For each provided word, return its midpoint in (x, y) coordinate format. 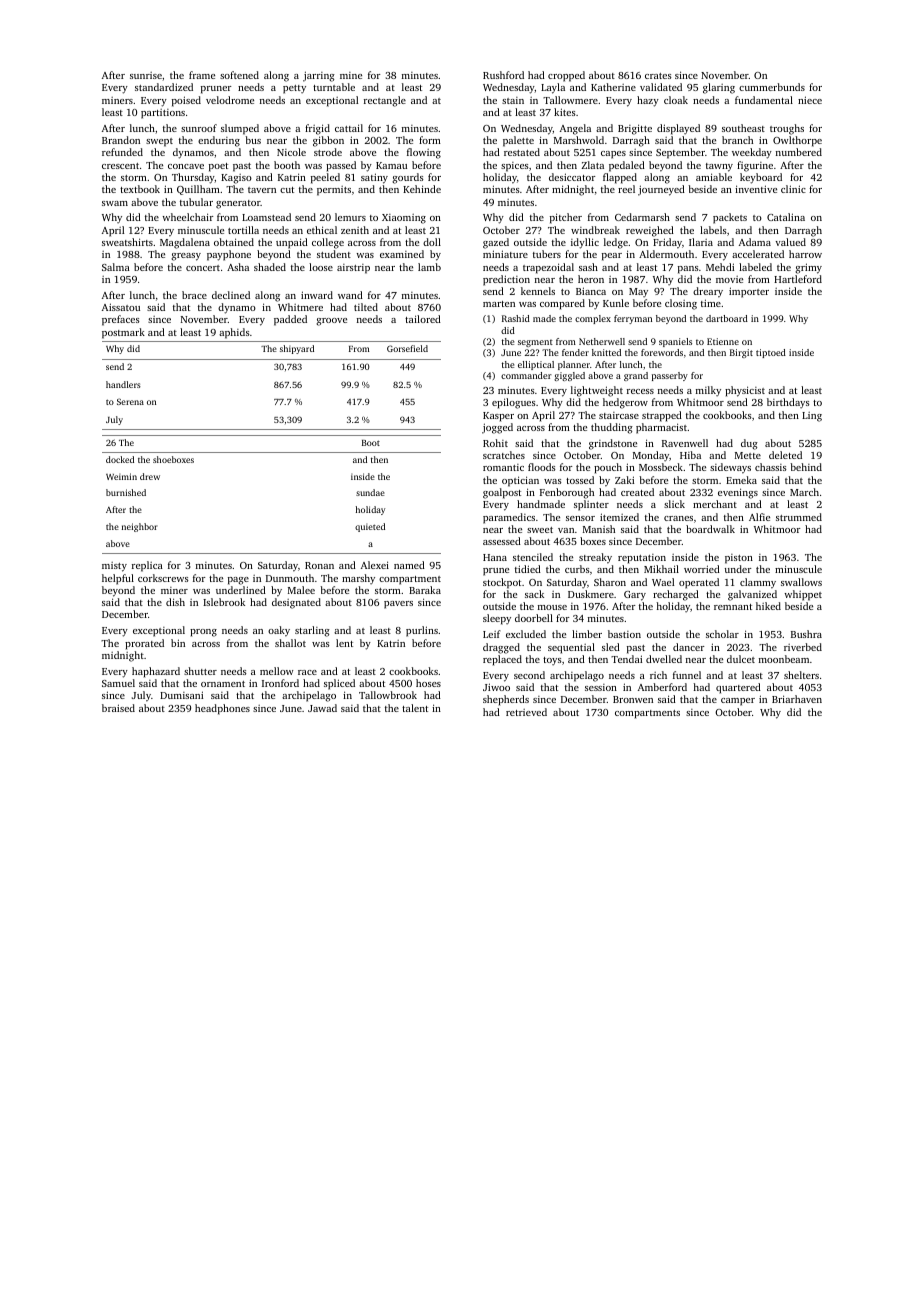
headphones (222, 709)
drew (150, 476)
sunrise (146, 75)
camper (738, 702)
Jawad (322, 708)
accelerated (758, 254)
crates (658, 76)
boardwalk (710, 529)
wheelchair (188, 217)
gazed (496, 243)
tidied (528, 569)
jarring (319, 76)
